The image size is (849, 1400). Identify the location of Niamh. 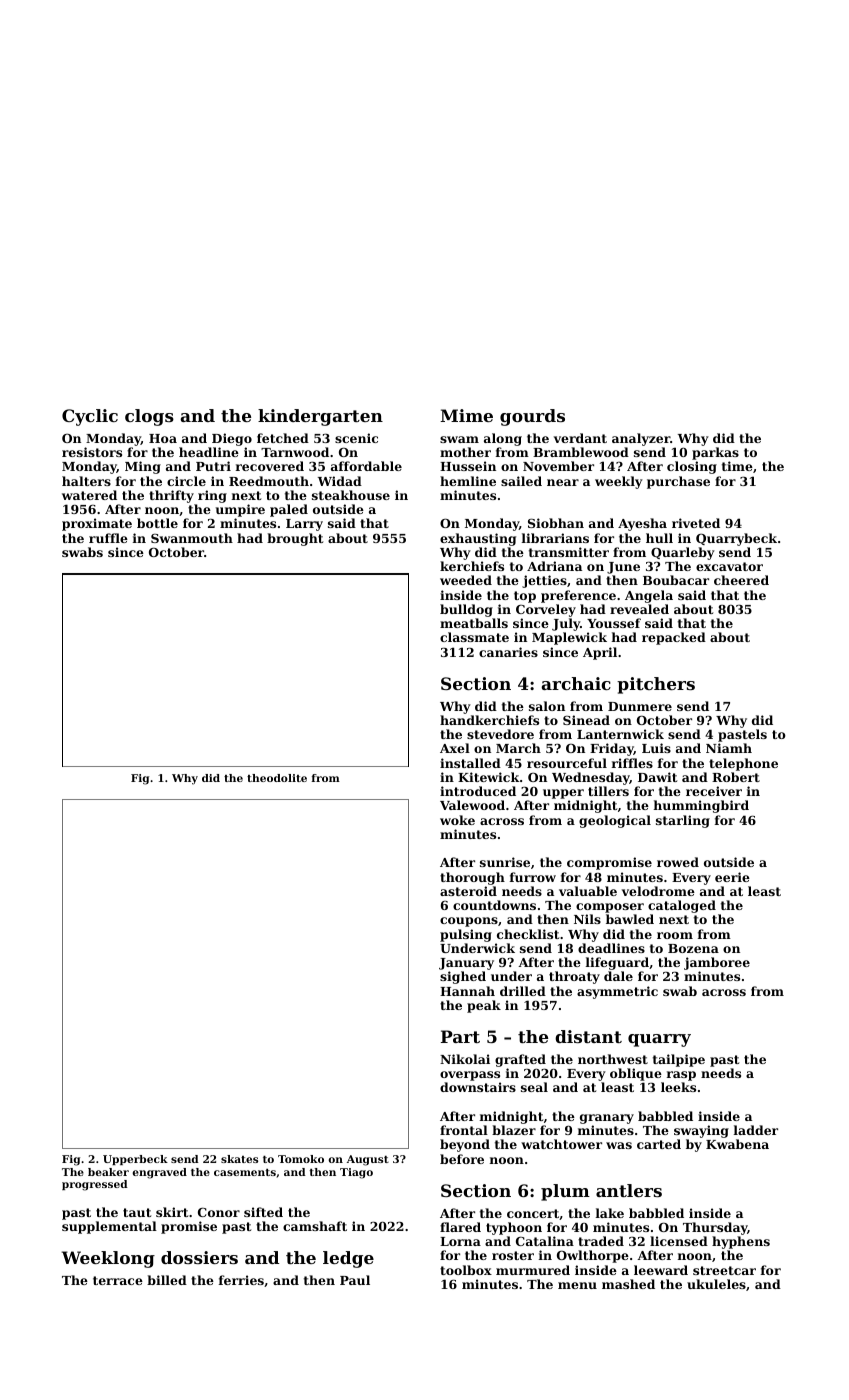
(729, 748).
